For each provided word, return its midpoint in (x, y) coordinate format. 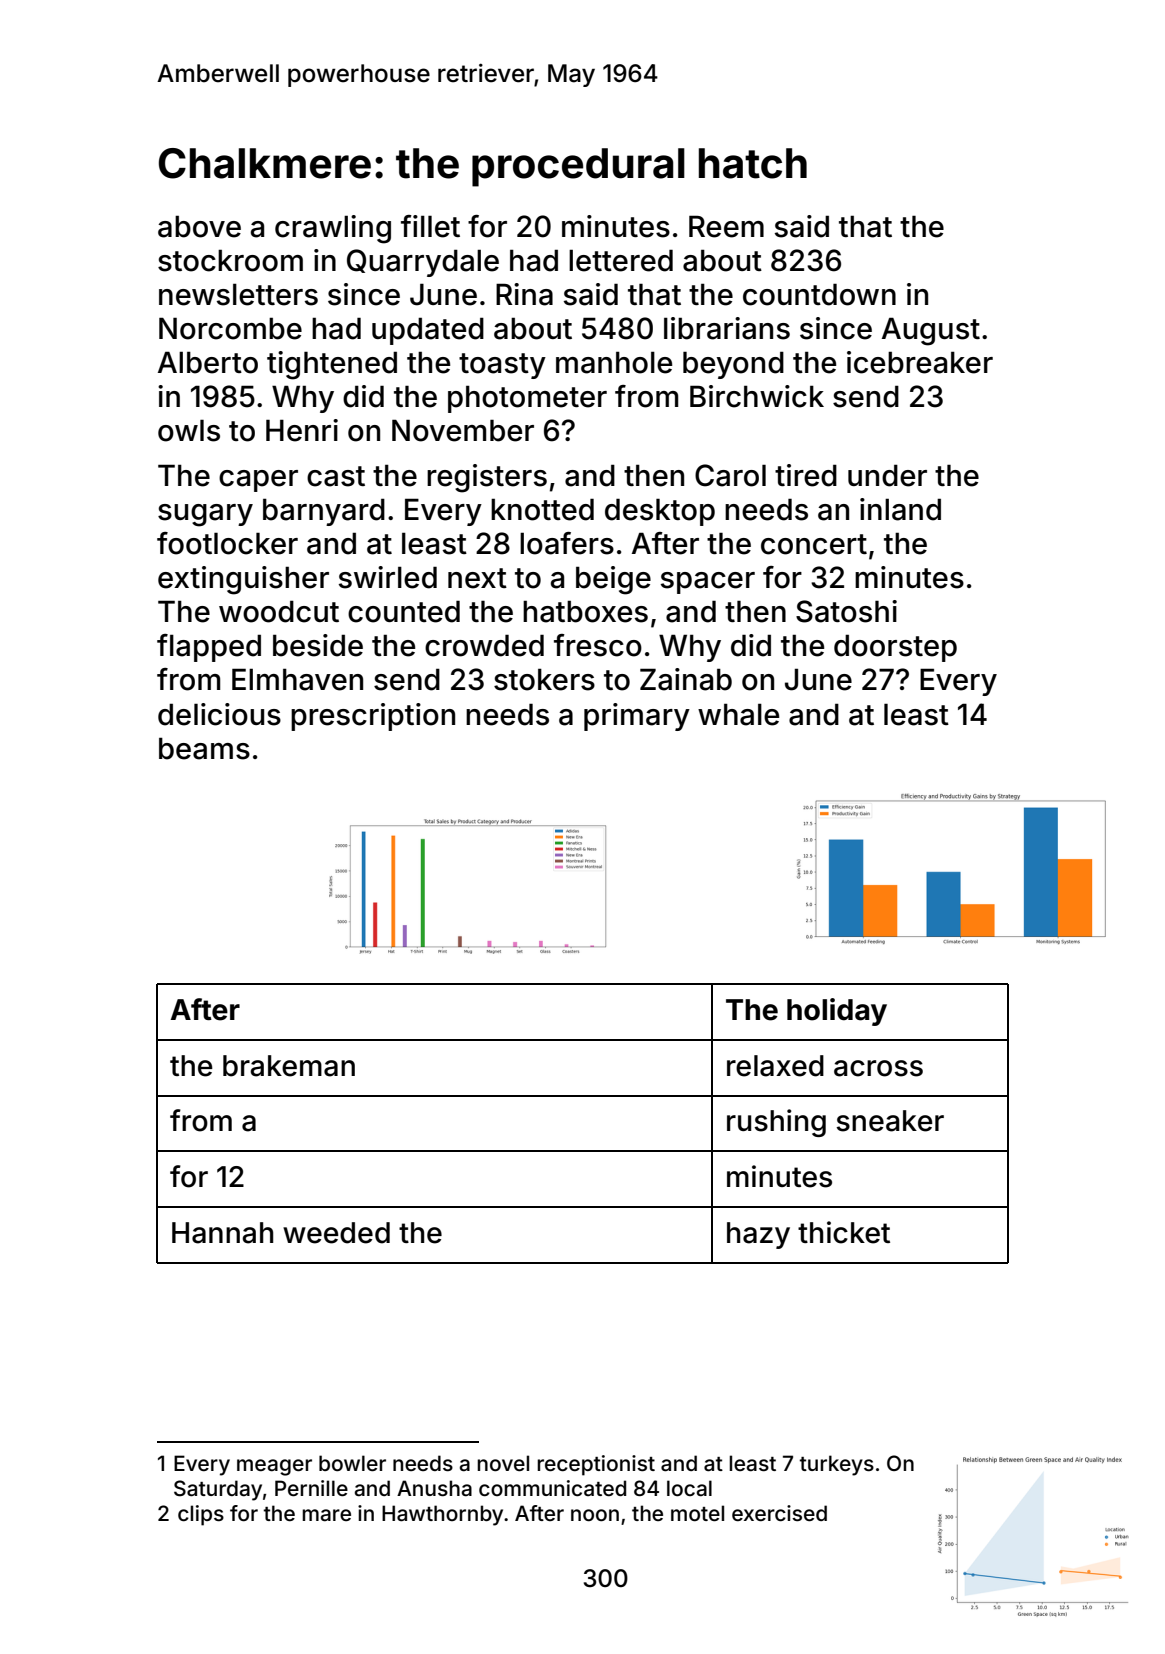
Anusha (434, 1488)
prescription (373, 717)
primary (637, 717)
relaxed (775, 1066)
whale (738, 714)
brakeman (289, 1066)
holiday (837, 1012)
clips (201, 1515)
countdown (819, 295)
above (199, 226)
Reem (726, 226)
